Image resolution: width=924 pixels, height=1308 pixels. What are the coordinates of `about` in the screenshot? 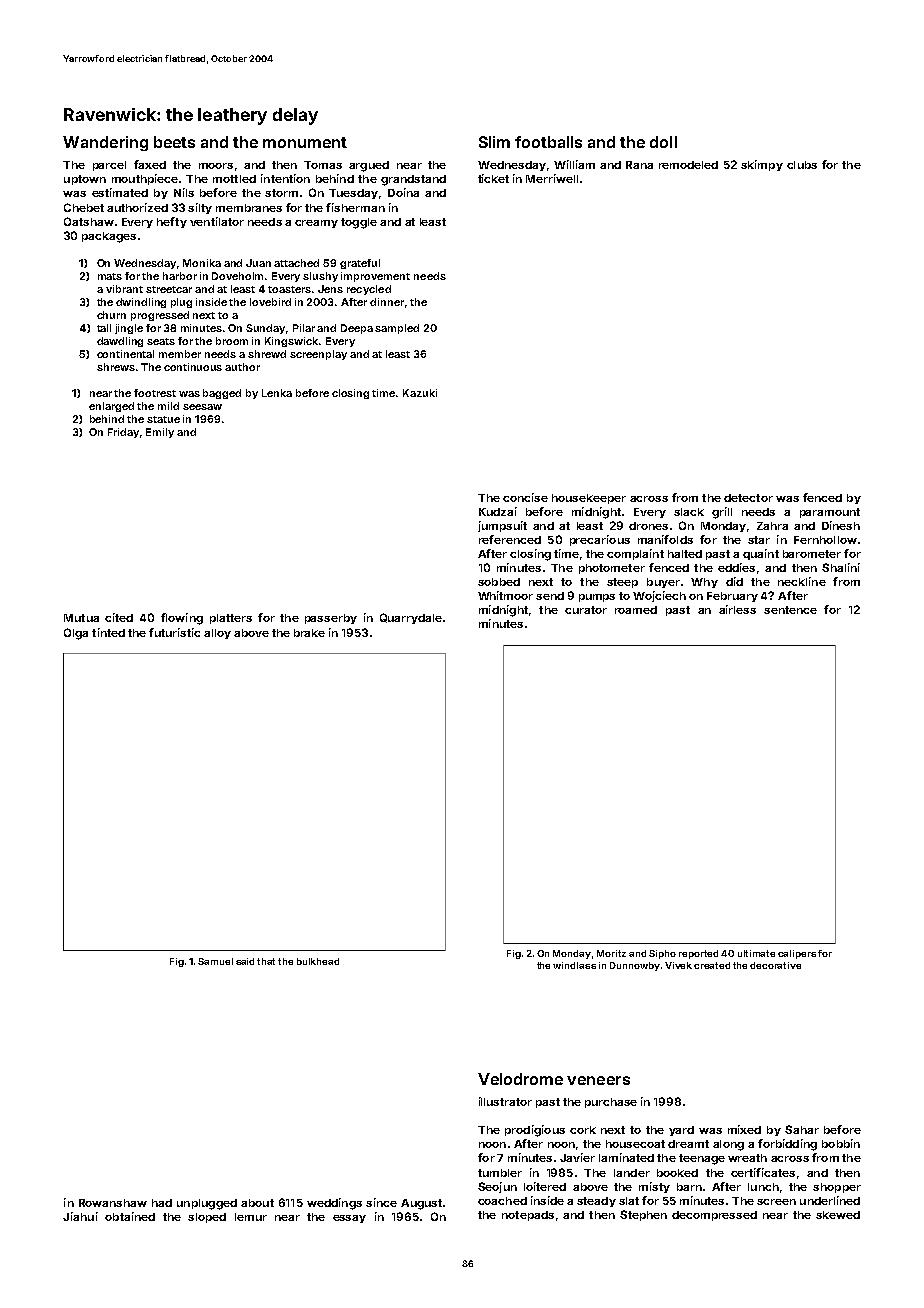 It's located at (257, 1203).
